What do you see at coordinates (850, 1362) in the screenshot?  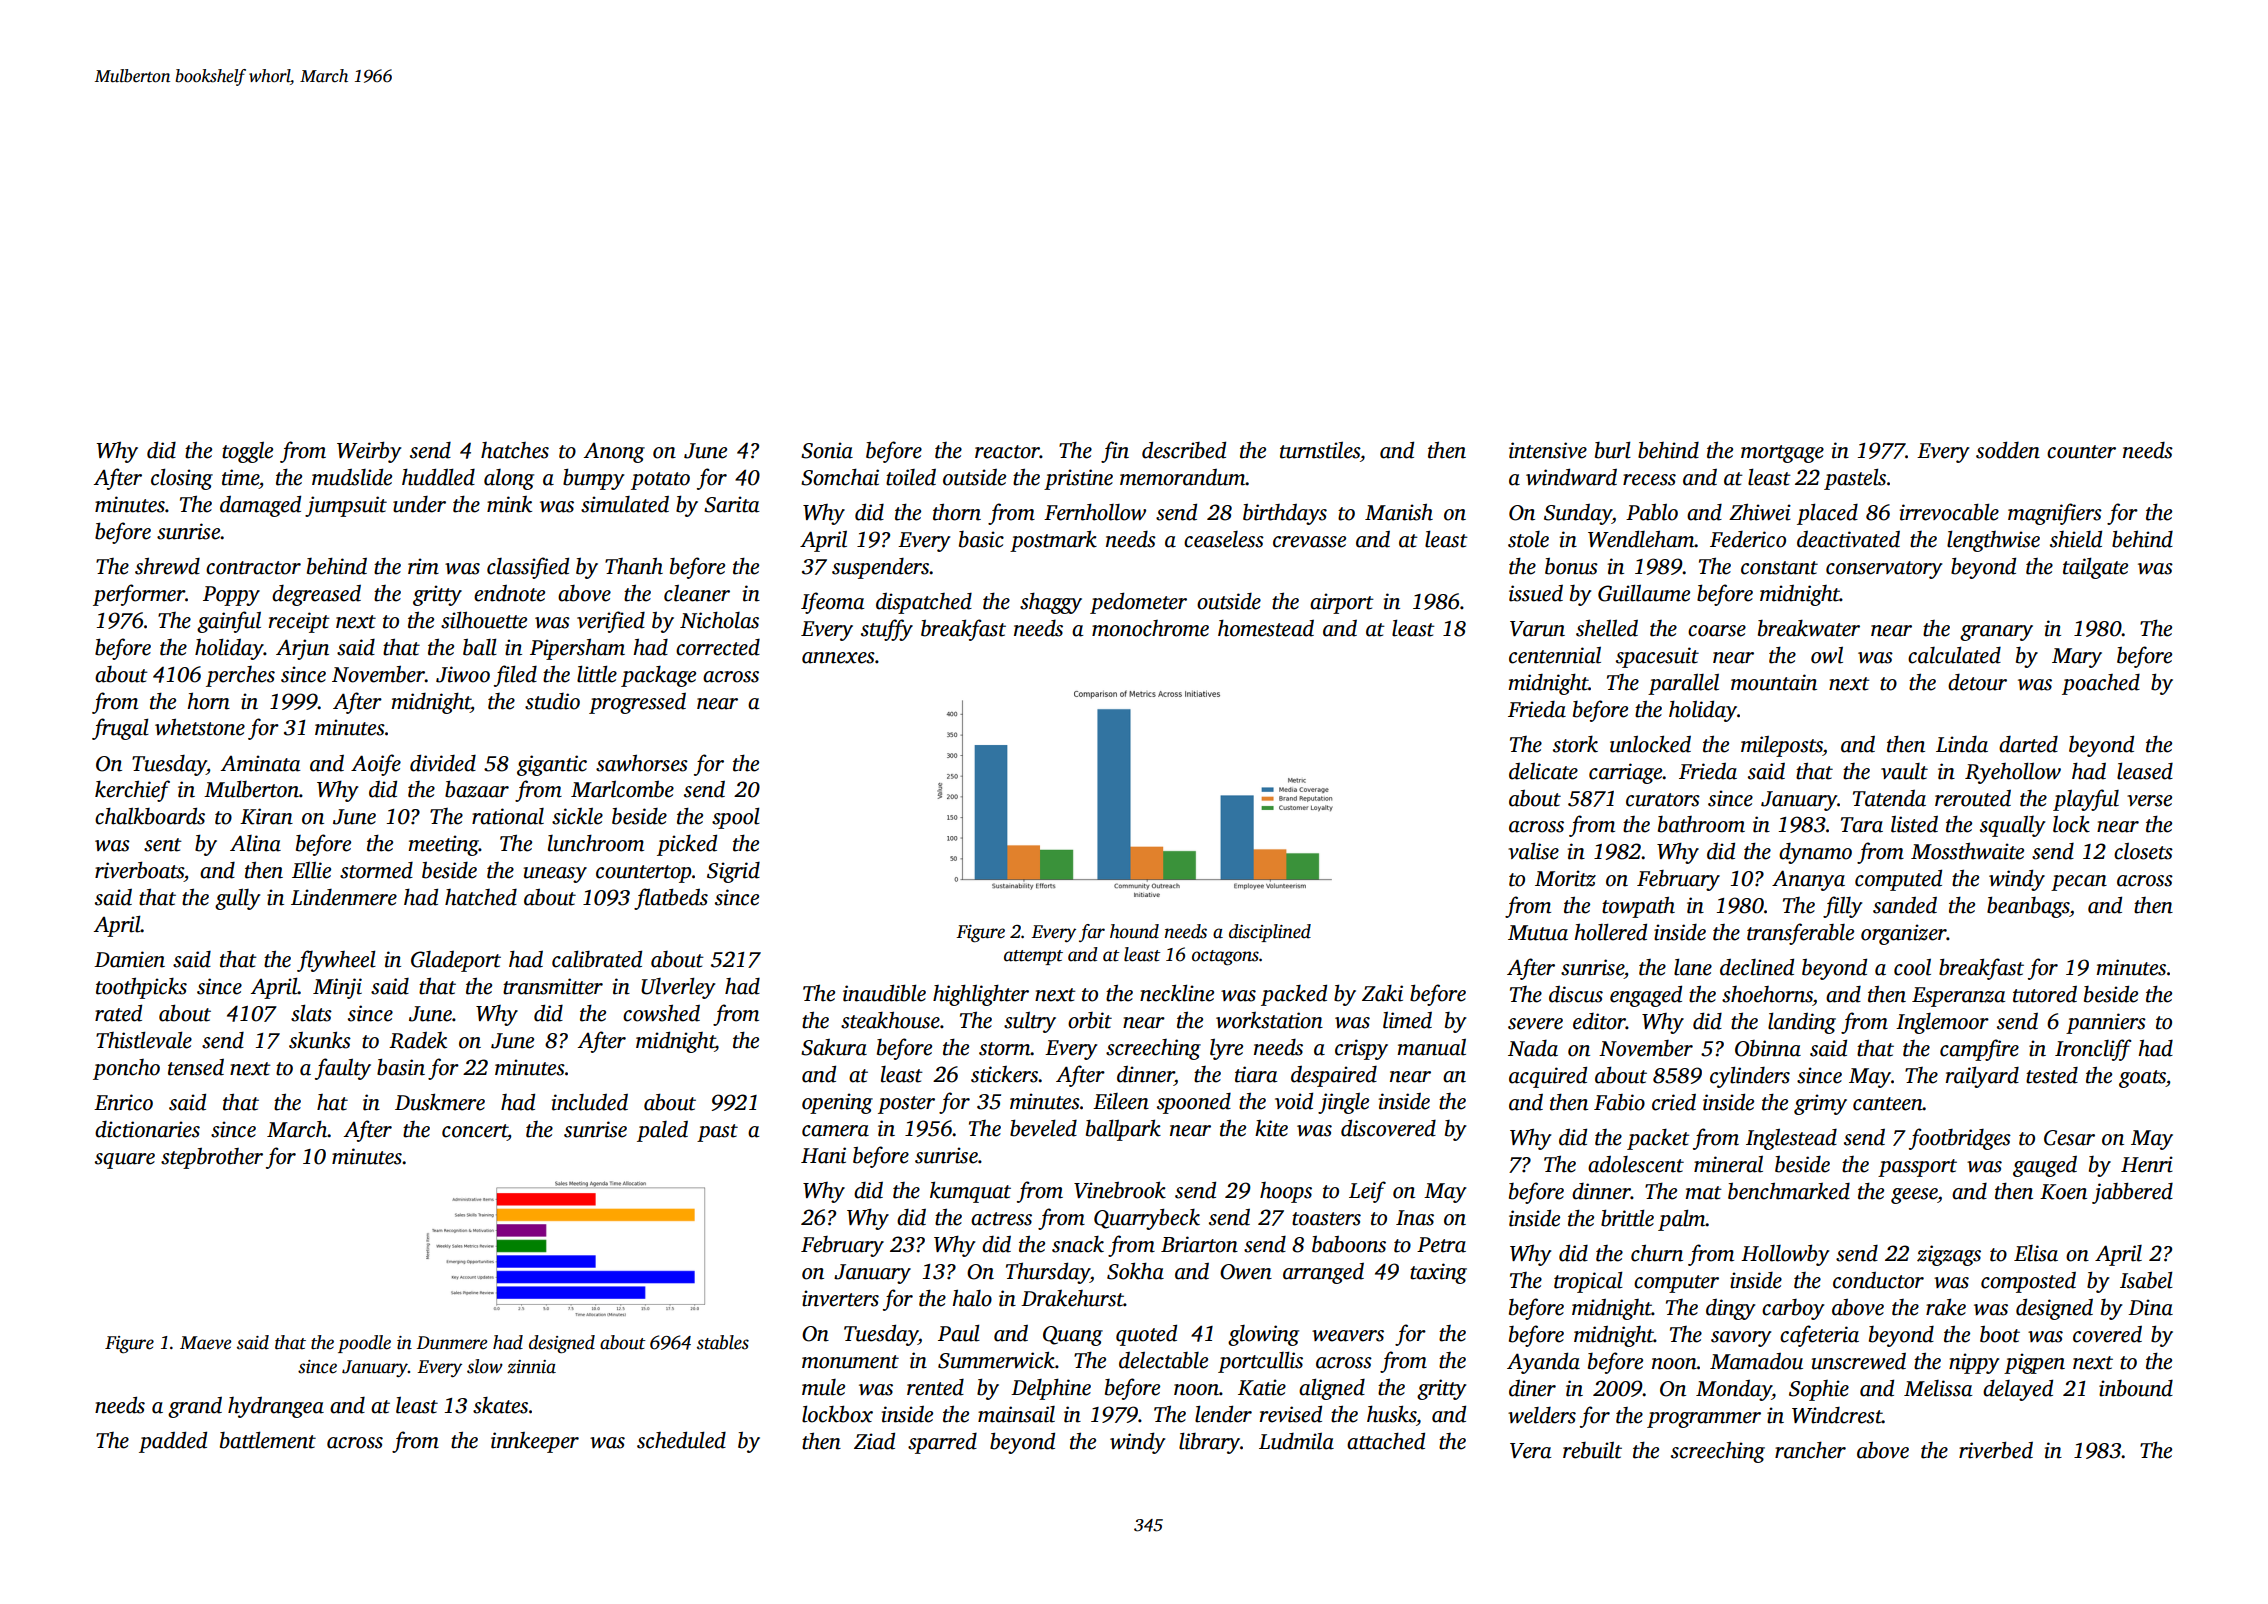 I see `monument` at bounding box center [850, 1362].
